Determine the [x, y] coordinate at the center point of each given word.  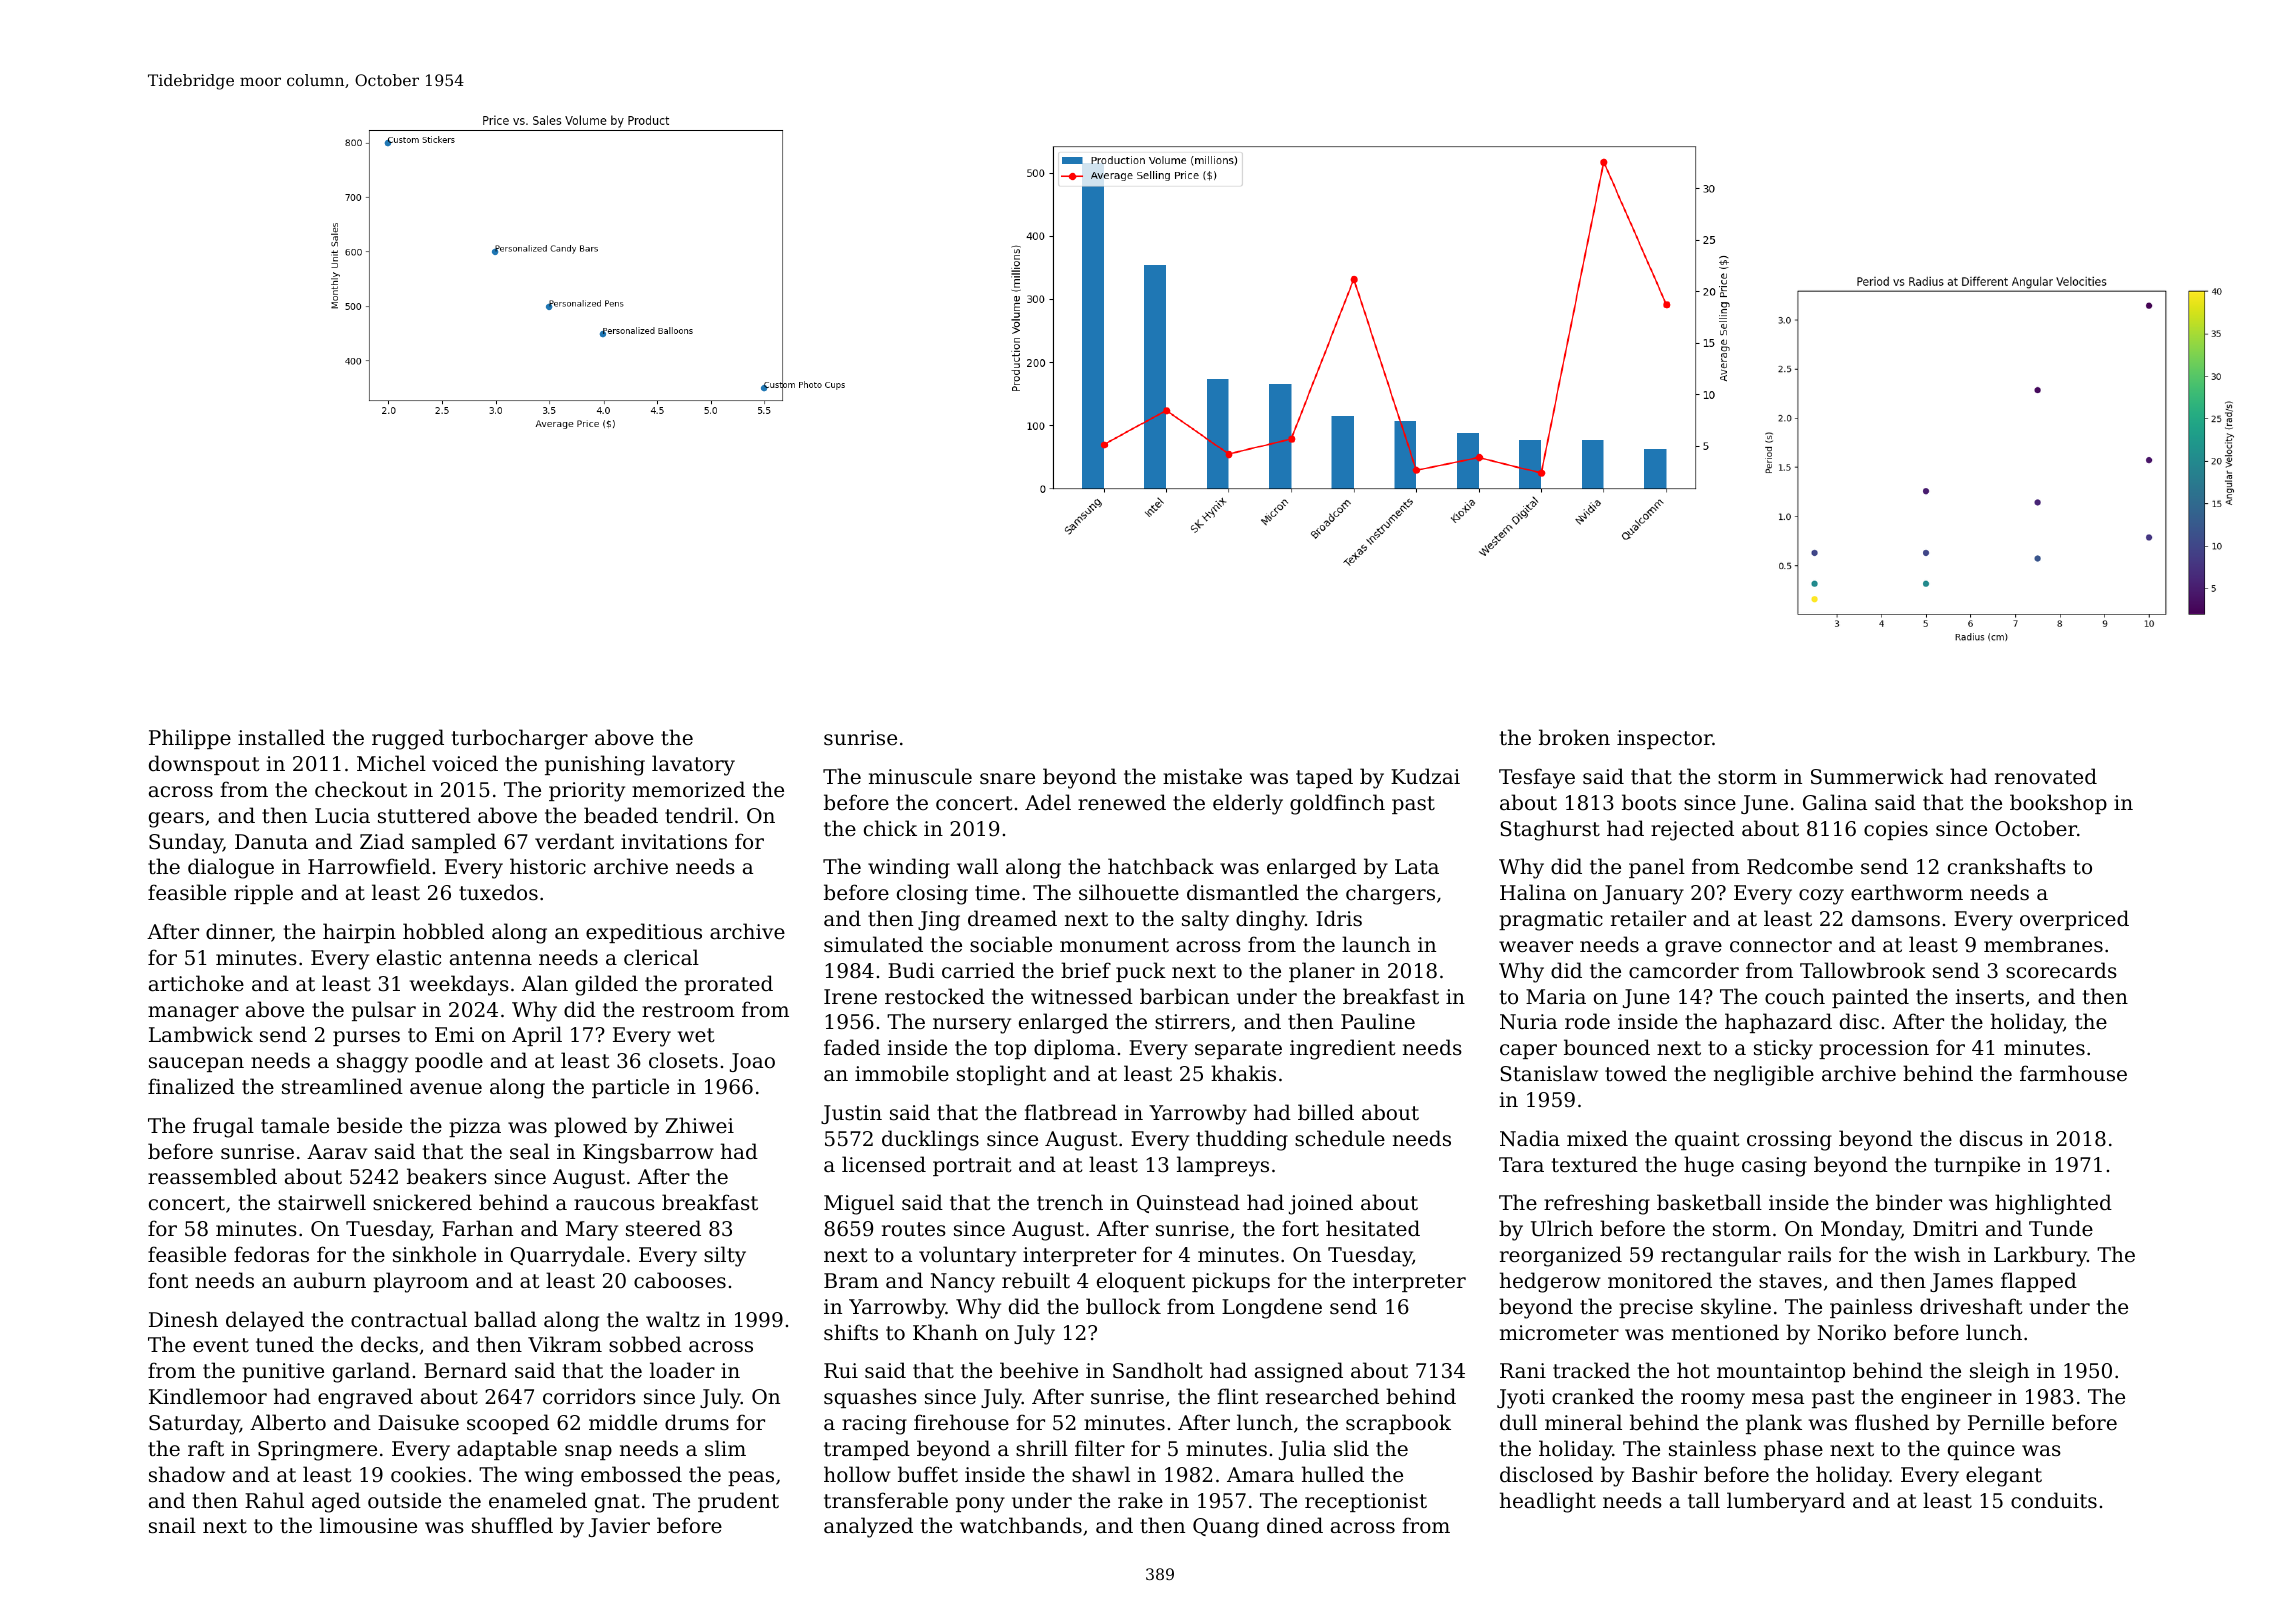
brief [1086, 970]
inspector [1665, 739]
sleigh [1999, 1372]
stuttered [424, 815]
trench [1070, 1202]
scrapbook [1398, 1424]
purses [366, 1038]
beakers [447, 1176]
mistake [1202, 776]
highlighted [2053, 1204]
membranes [2043, 944]
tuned [285, 1344]
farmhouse [2073, 1073]
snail [172, 1525]
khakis [1243, 1073]
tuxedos [498, 892]
